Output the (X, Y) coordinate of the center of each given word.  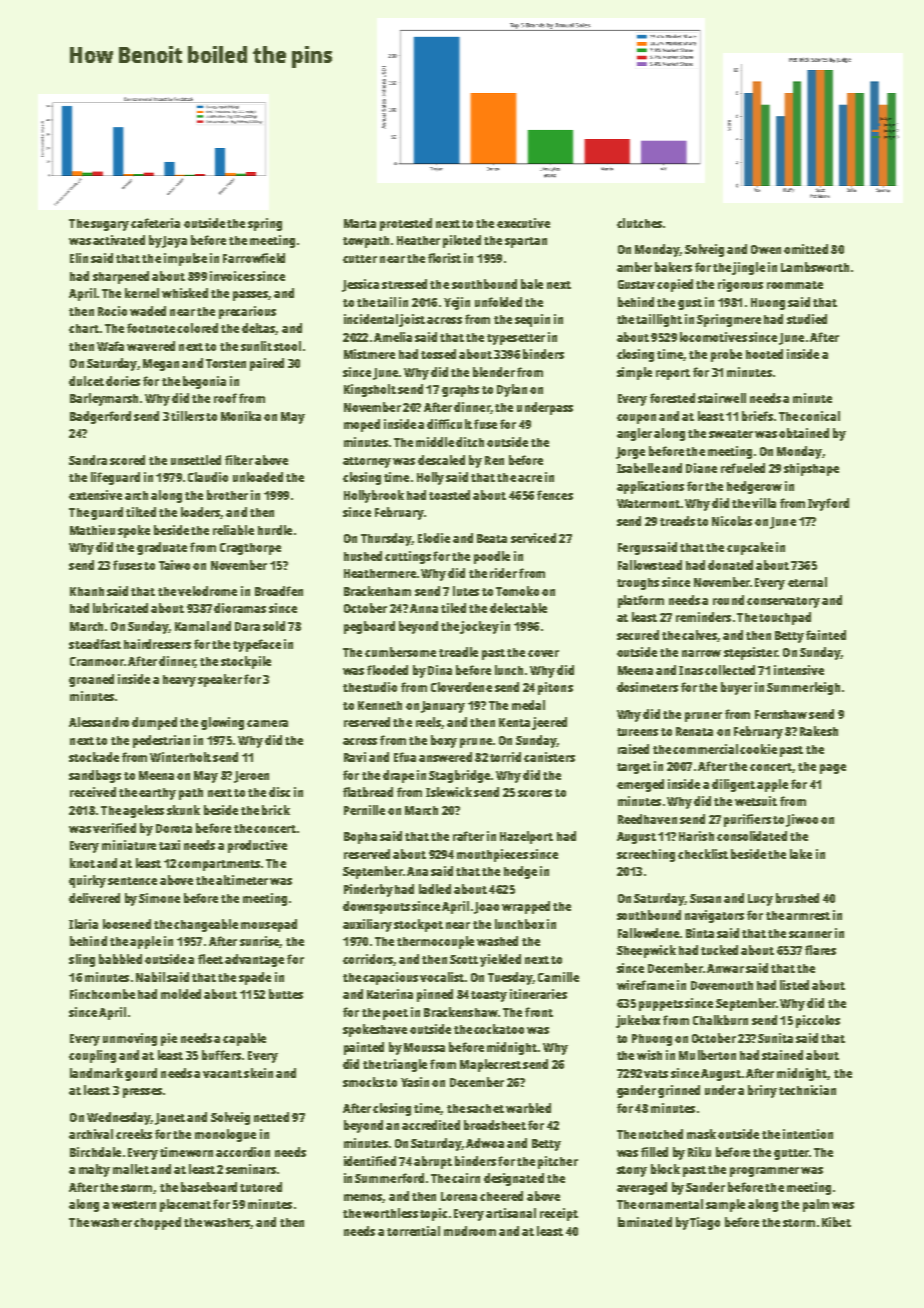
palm (816, 1205)
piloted (462, 241)
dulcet (86, 381)
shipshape (811, 469)
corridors (368, 959)
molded (181, 994)
